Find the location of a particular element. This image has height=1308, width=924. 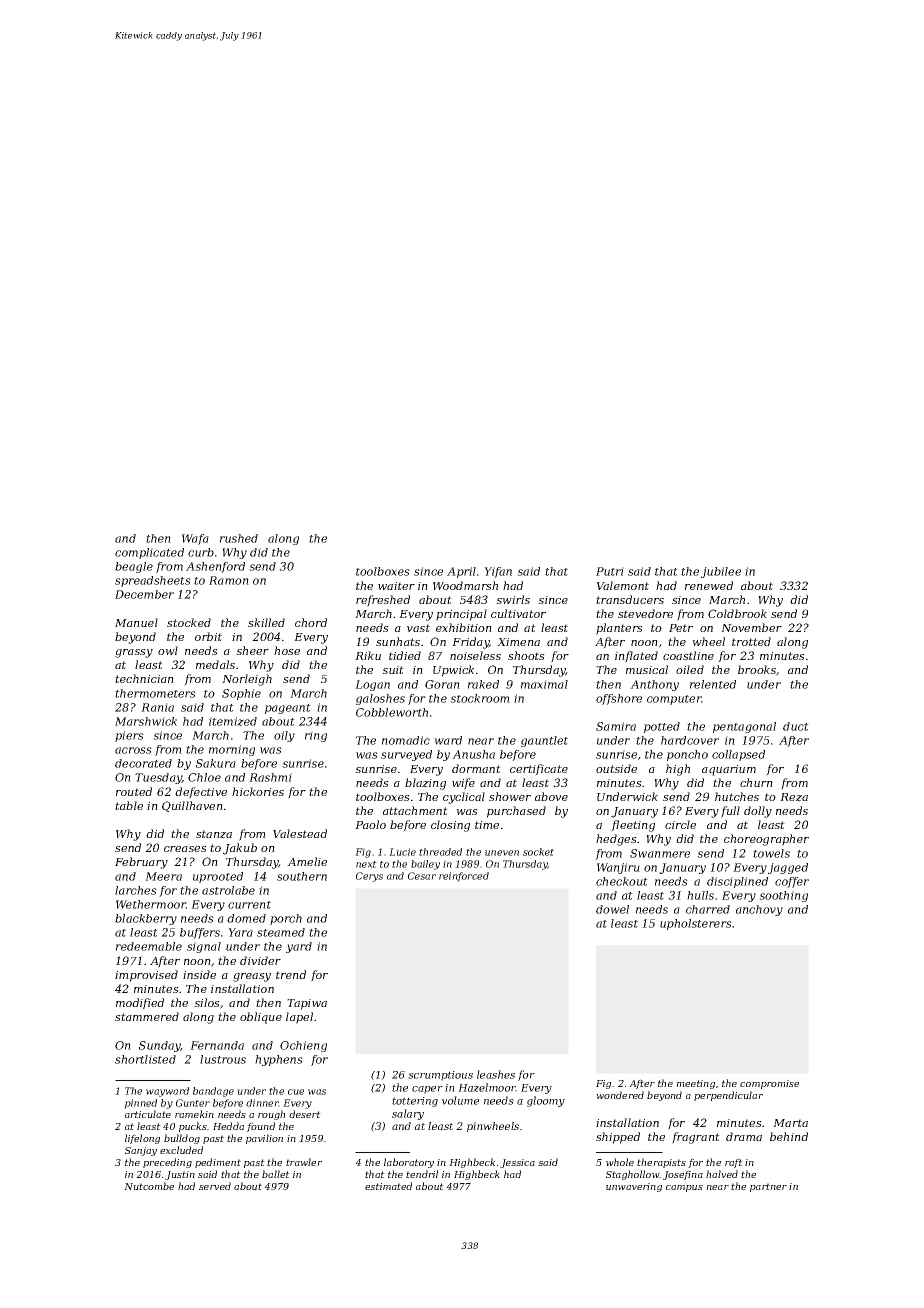

Yifan is located at coordinates (498, 572).
